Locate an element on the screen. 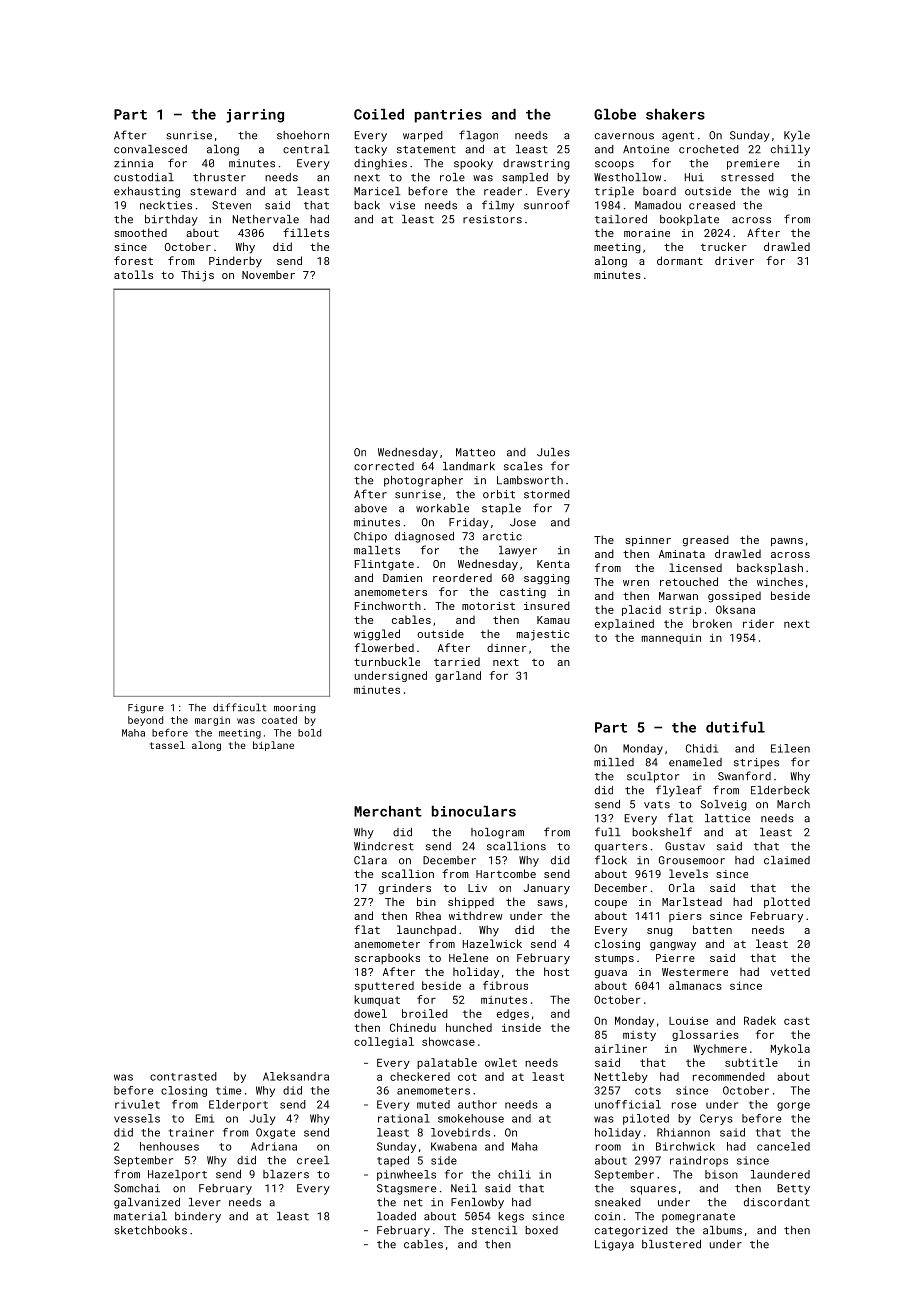  Jules is located at coordinates (553, 452).
